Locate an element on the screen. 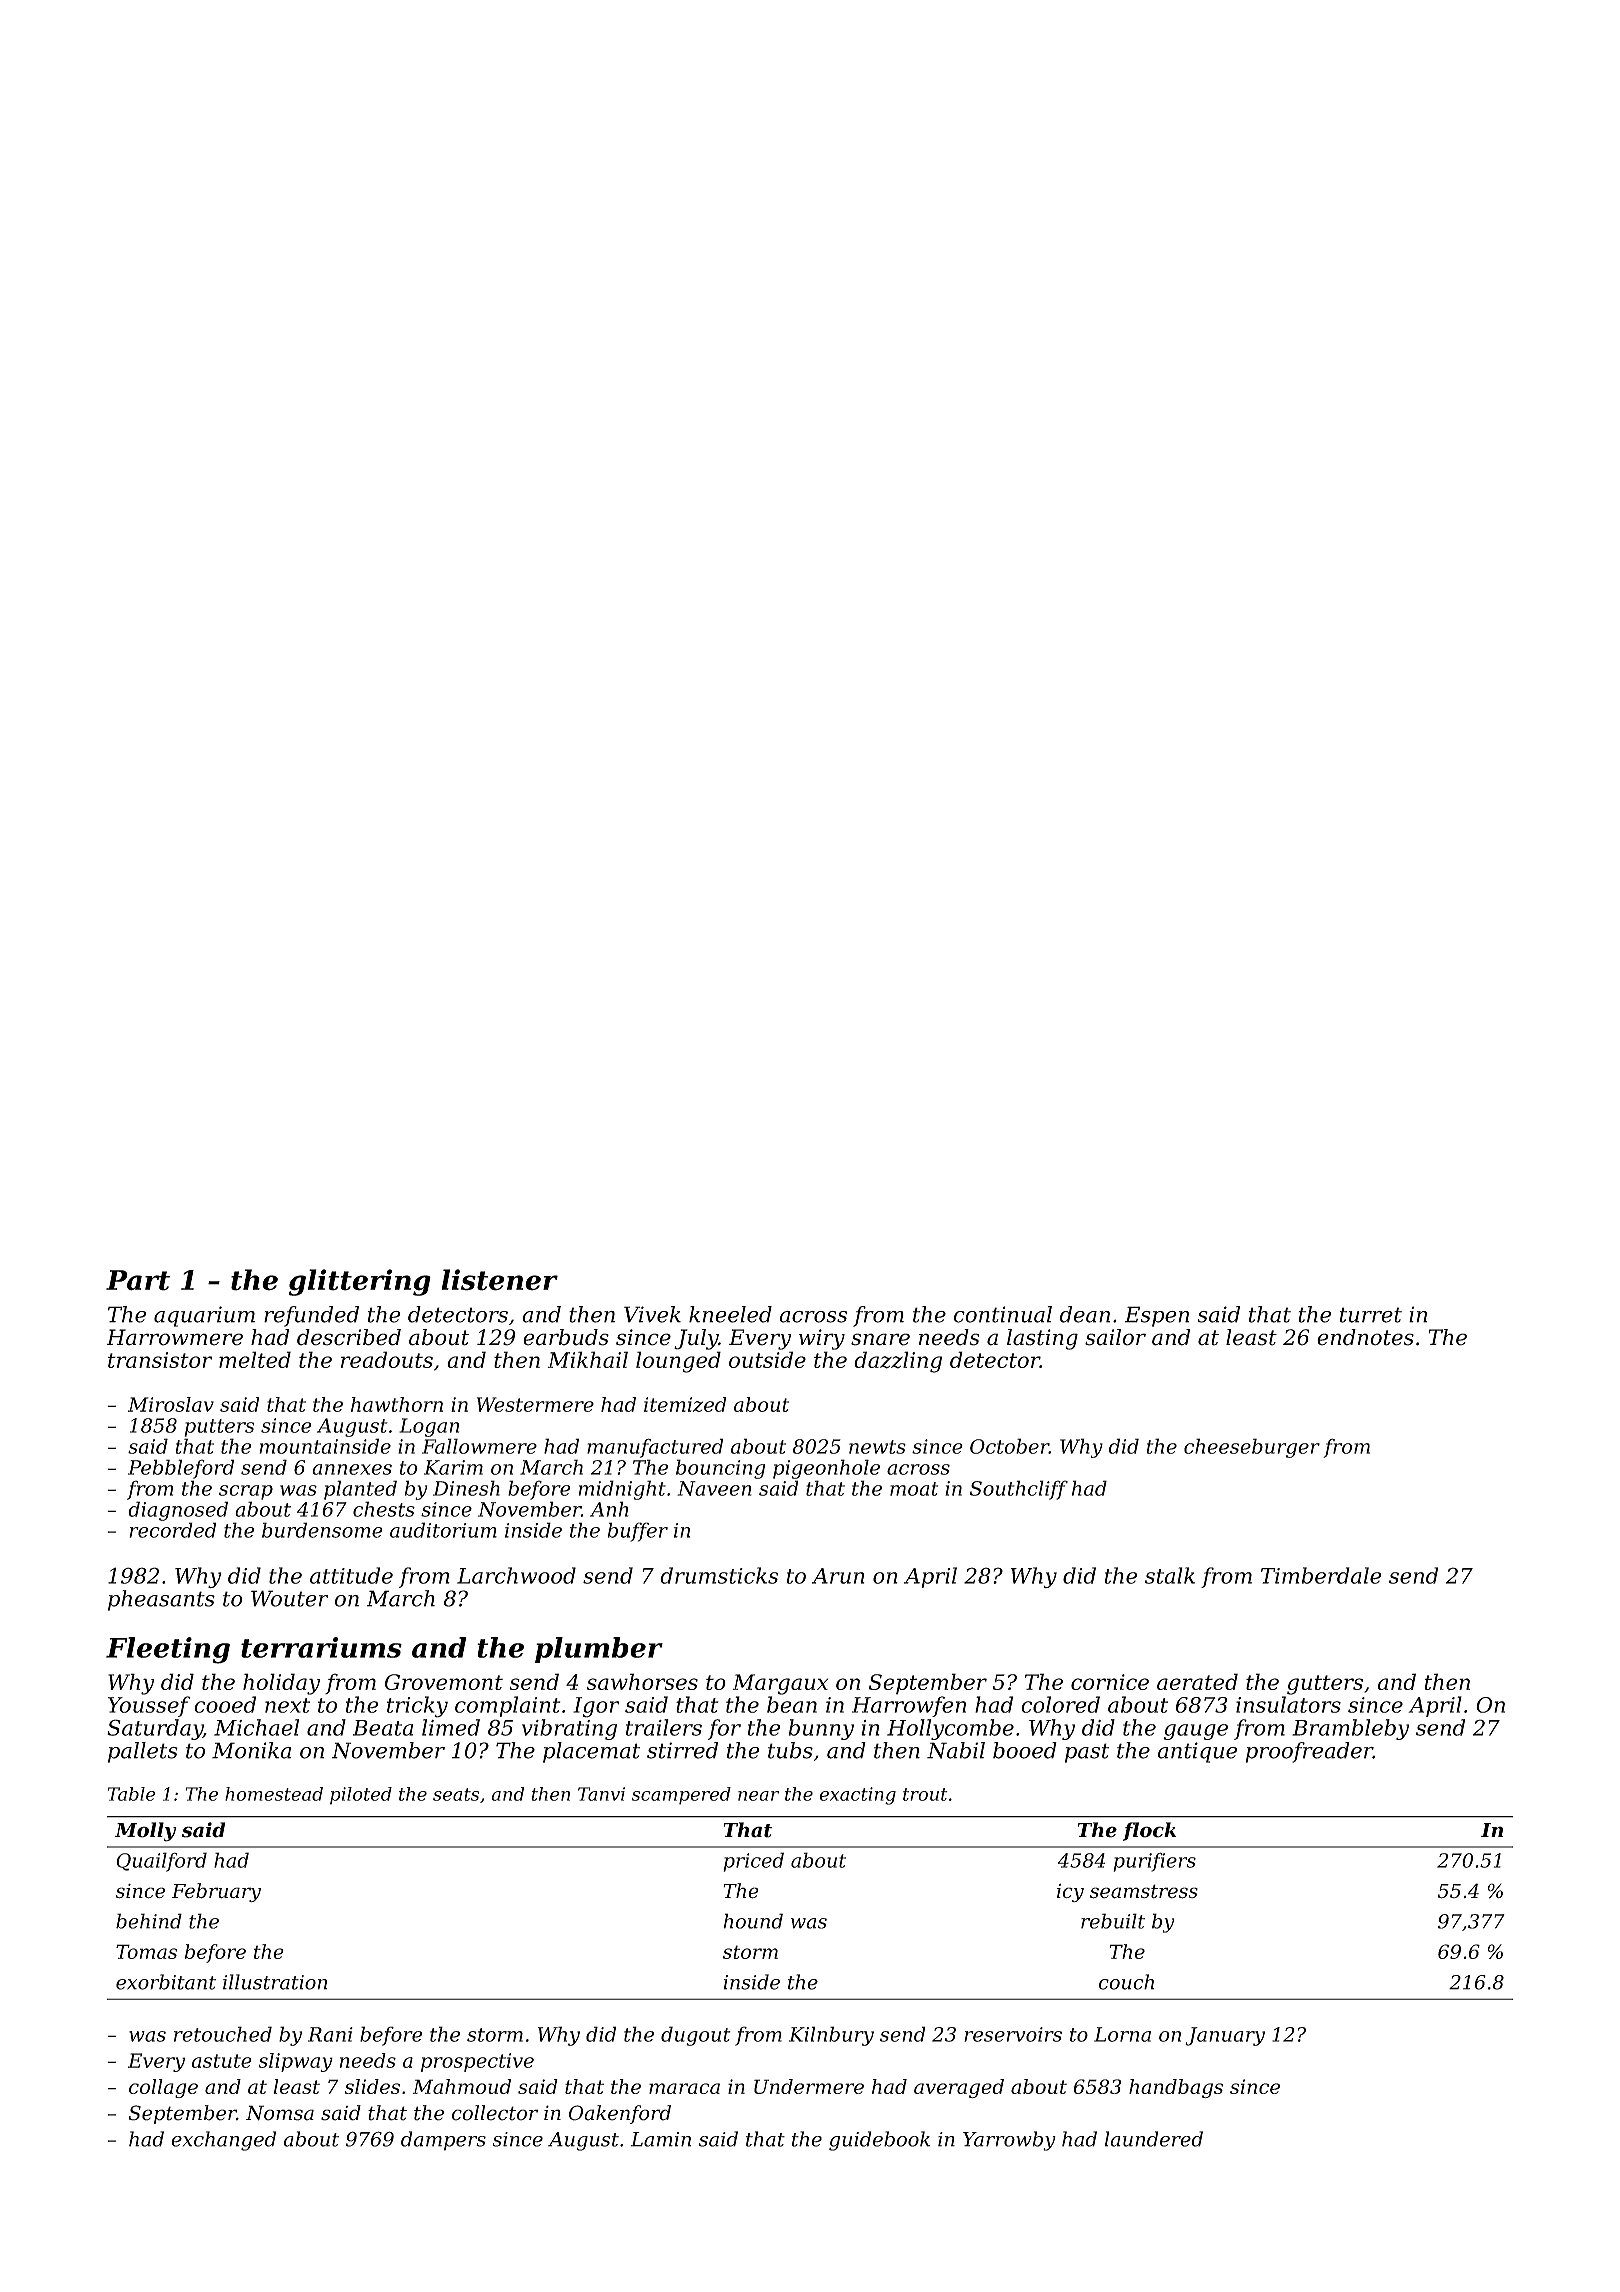  laundered is located at coordinates (1154, 2139).
